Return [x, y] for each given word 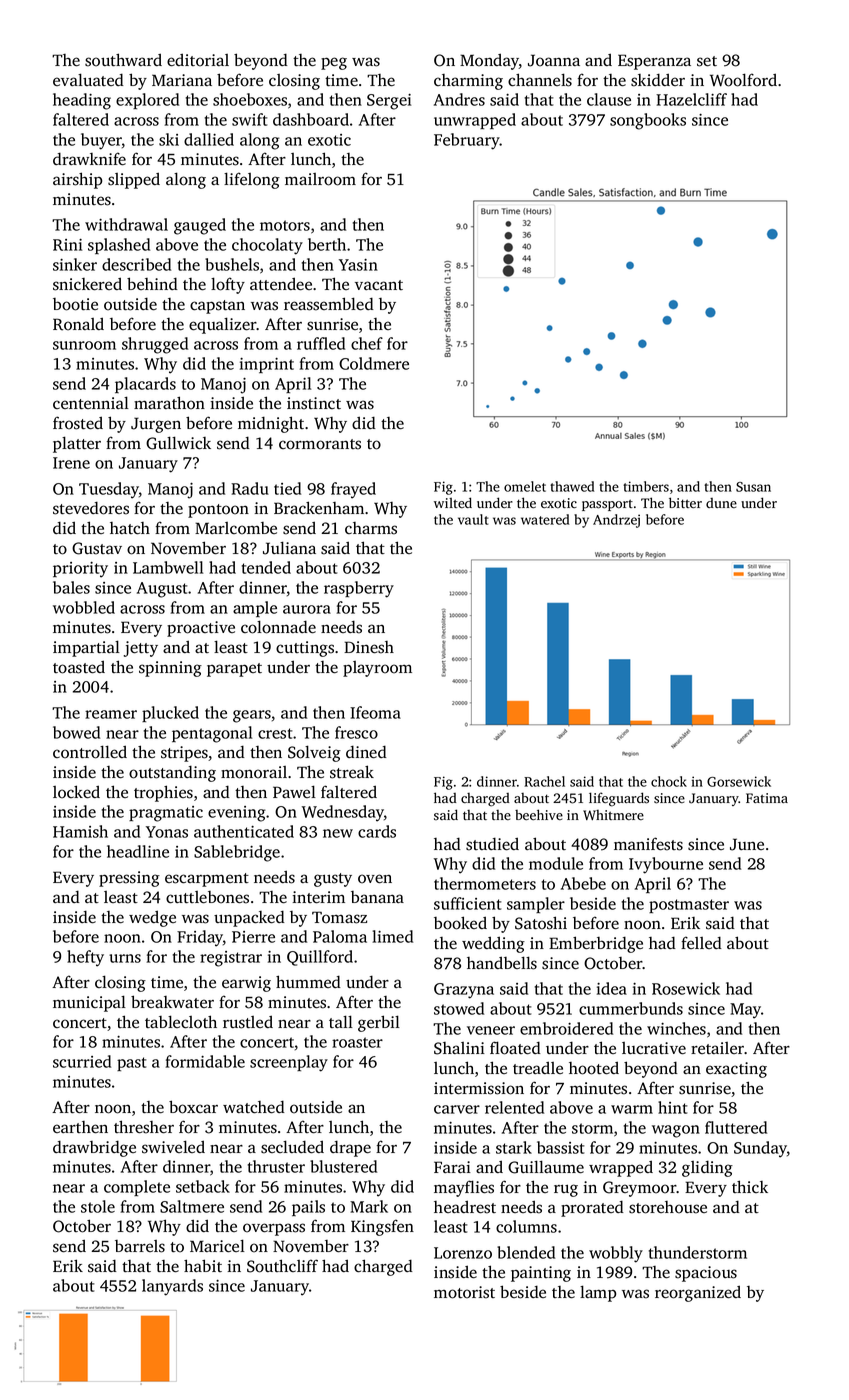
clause [609, 99]
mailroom [320, 179]
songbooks [648, 121]
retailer [717, 1048]
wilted [453, 502]
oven [375, 879]
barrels [140, 1246]
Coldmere [374, 363]
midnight [271, 424]
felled [701, 942]
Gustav [97, 548]
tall [341, 1021]
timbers [646, 486]
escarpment [207, 880]
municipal [89, 1003]
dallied [209, 139]
